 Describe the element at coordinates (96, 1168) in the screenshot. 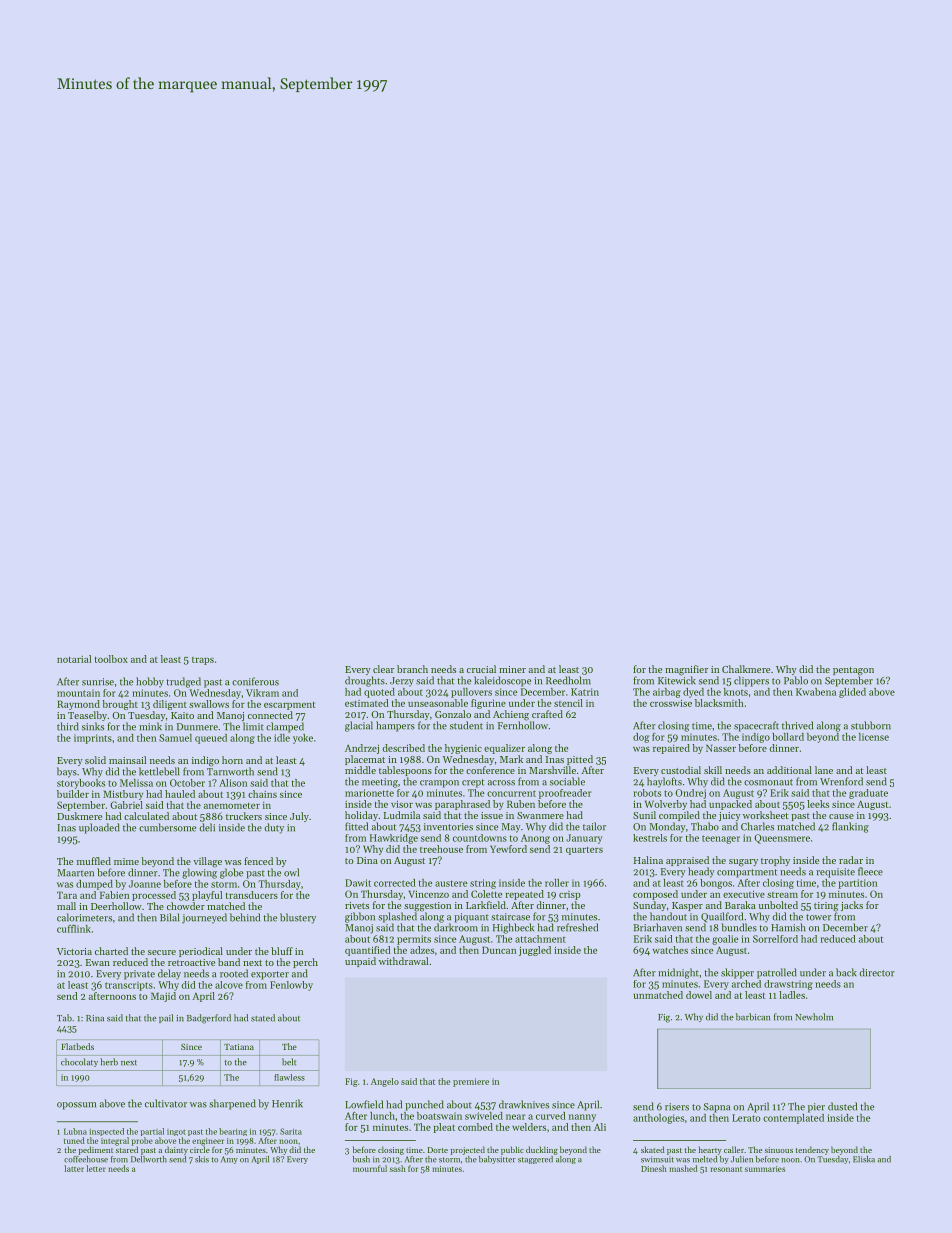

I see `letter` at that location.
